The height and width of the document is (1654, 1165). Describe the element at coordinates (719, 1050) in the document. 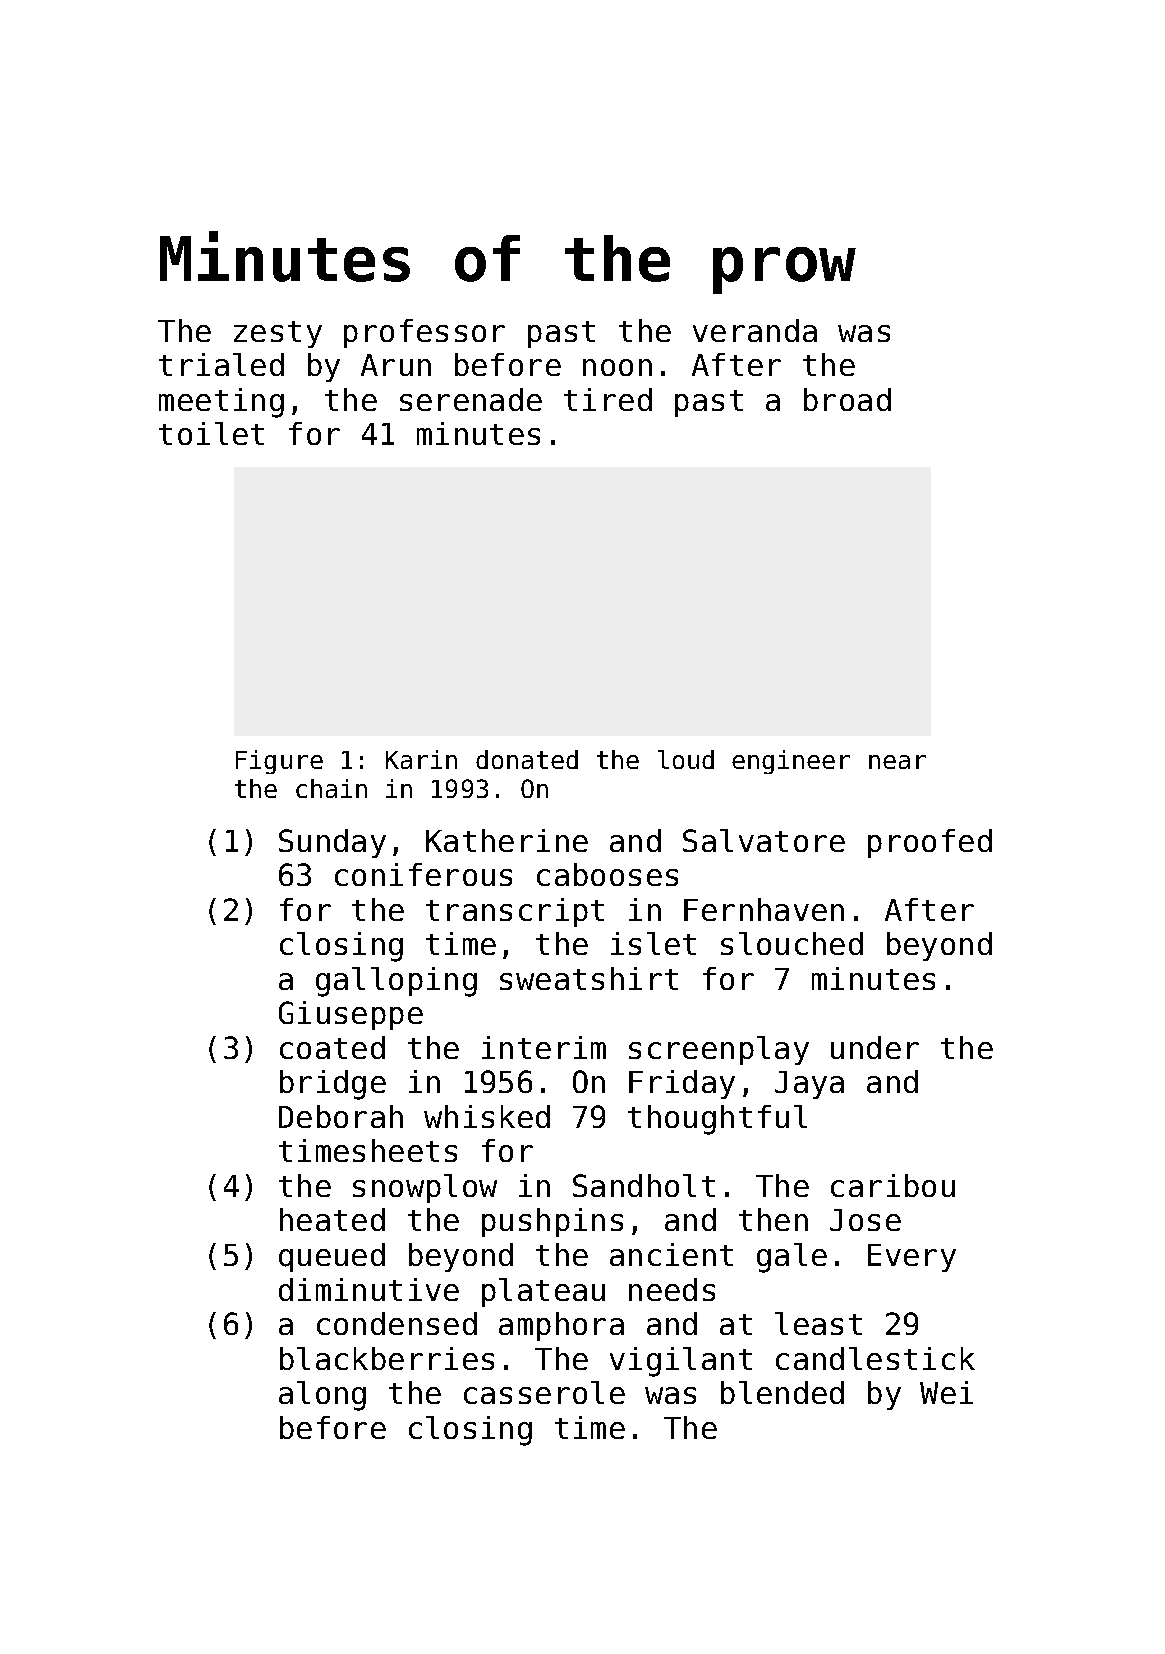

I see `screenplay` at that location.
